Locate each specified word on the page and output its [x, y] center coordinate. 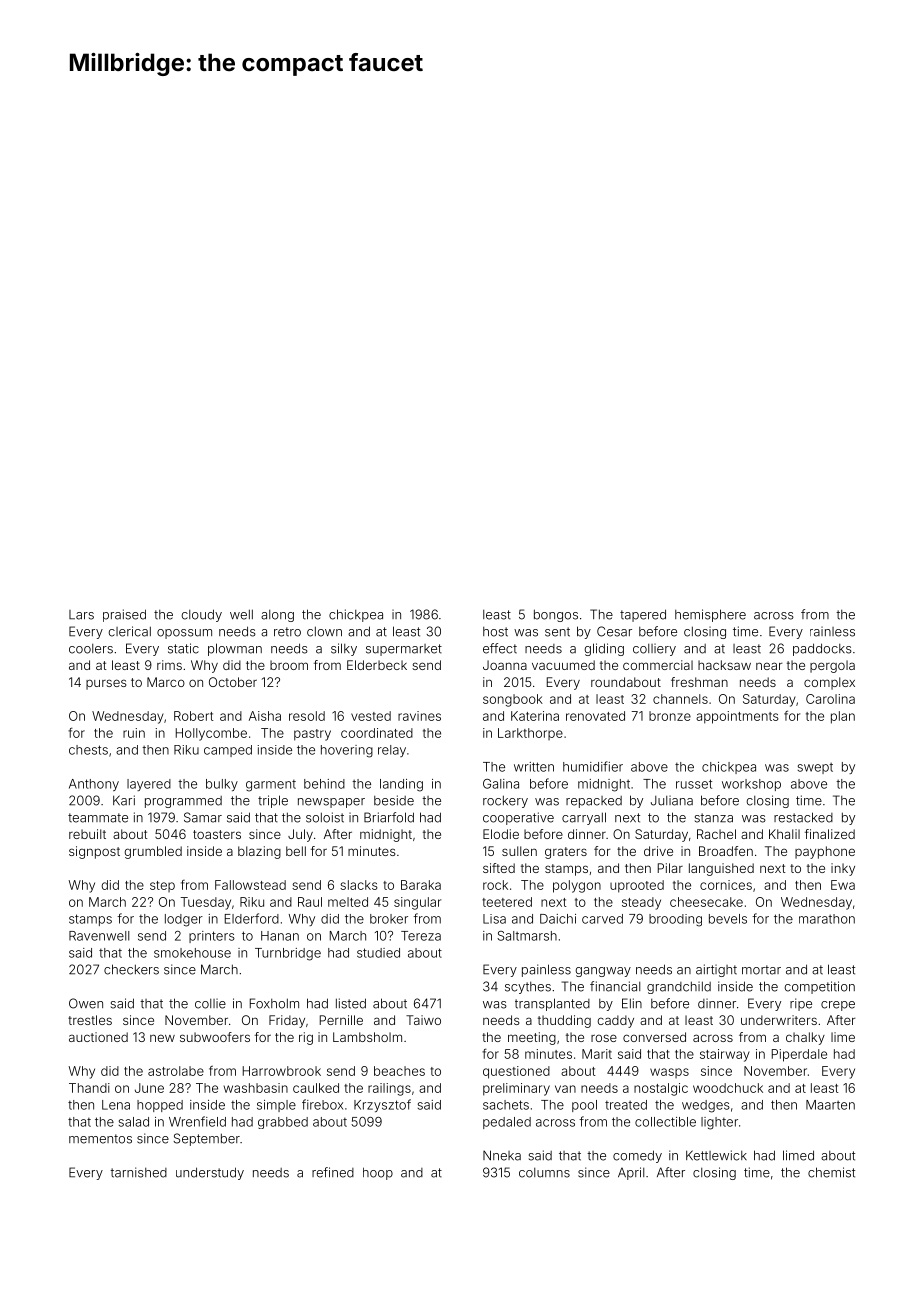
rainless [832, 631]
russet [694, 784]
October [233, 682]
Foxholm [274, 1003]
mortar [761, 970]
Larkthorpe [530, 734]
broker [389, 919]
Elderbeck [377, 665]
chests [88, 750]
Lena [116, 1105]
